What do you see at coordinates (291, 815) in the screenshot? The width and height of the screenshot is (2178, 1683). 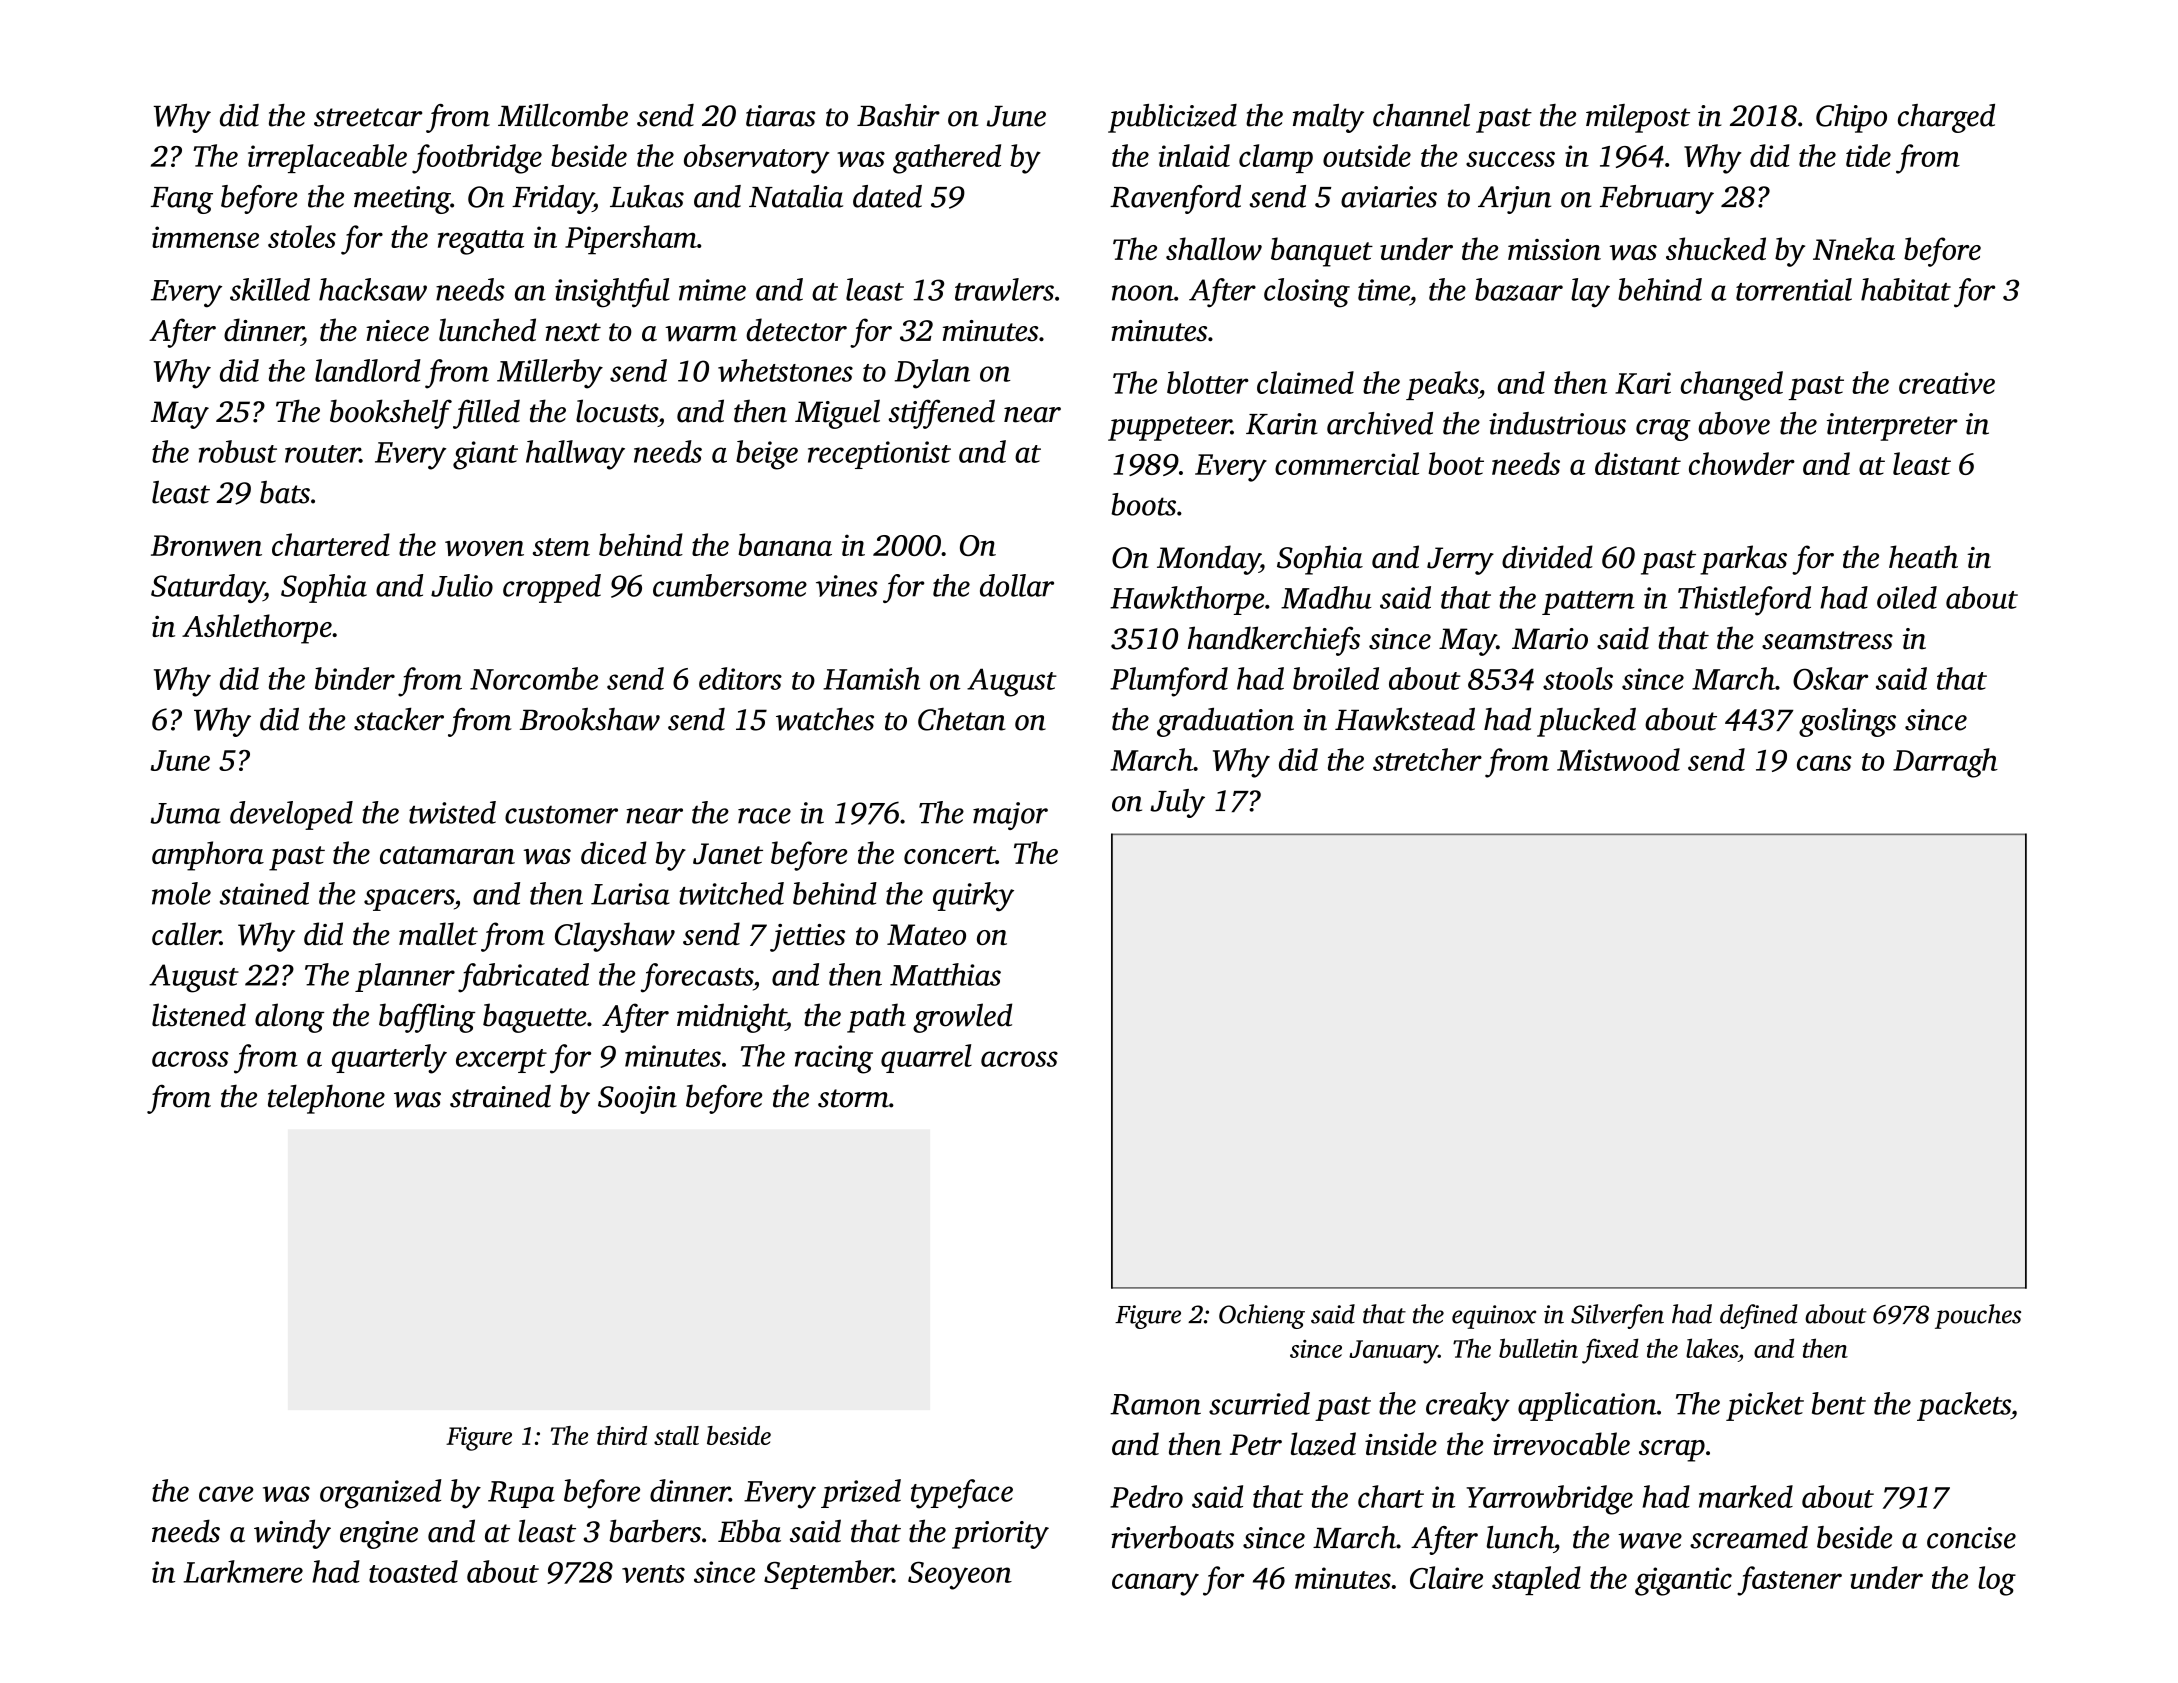 I see `developed` at bounding box center [291, 815].
